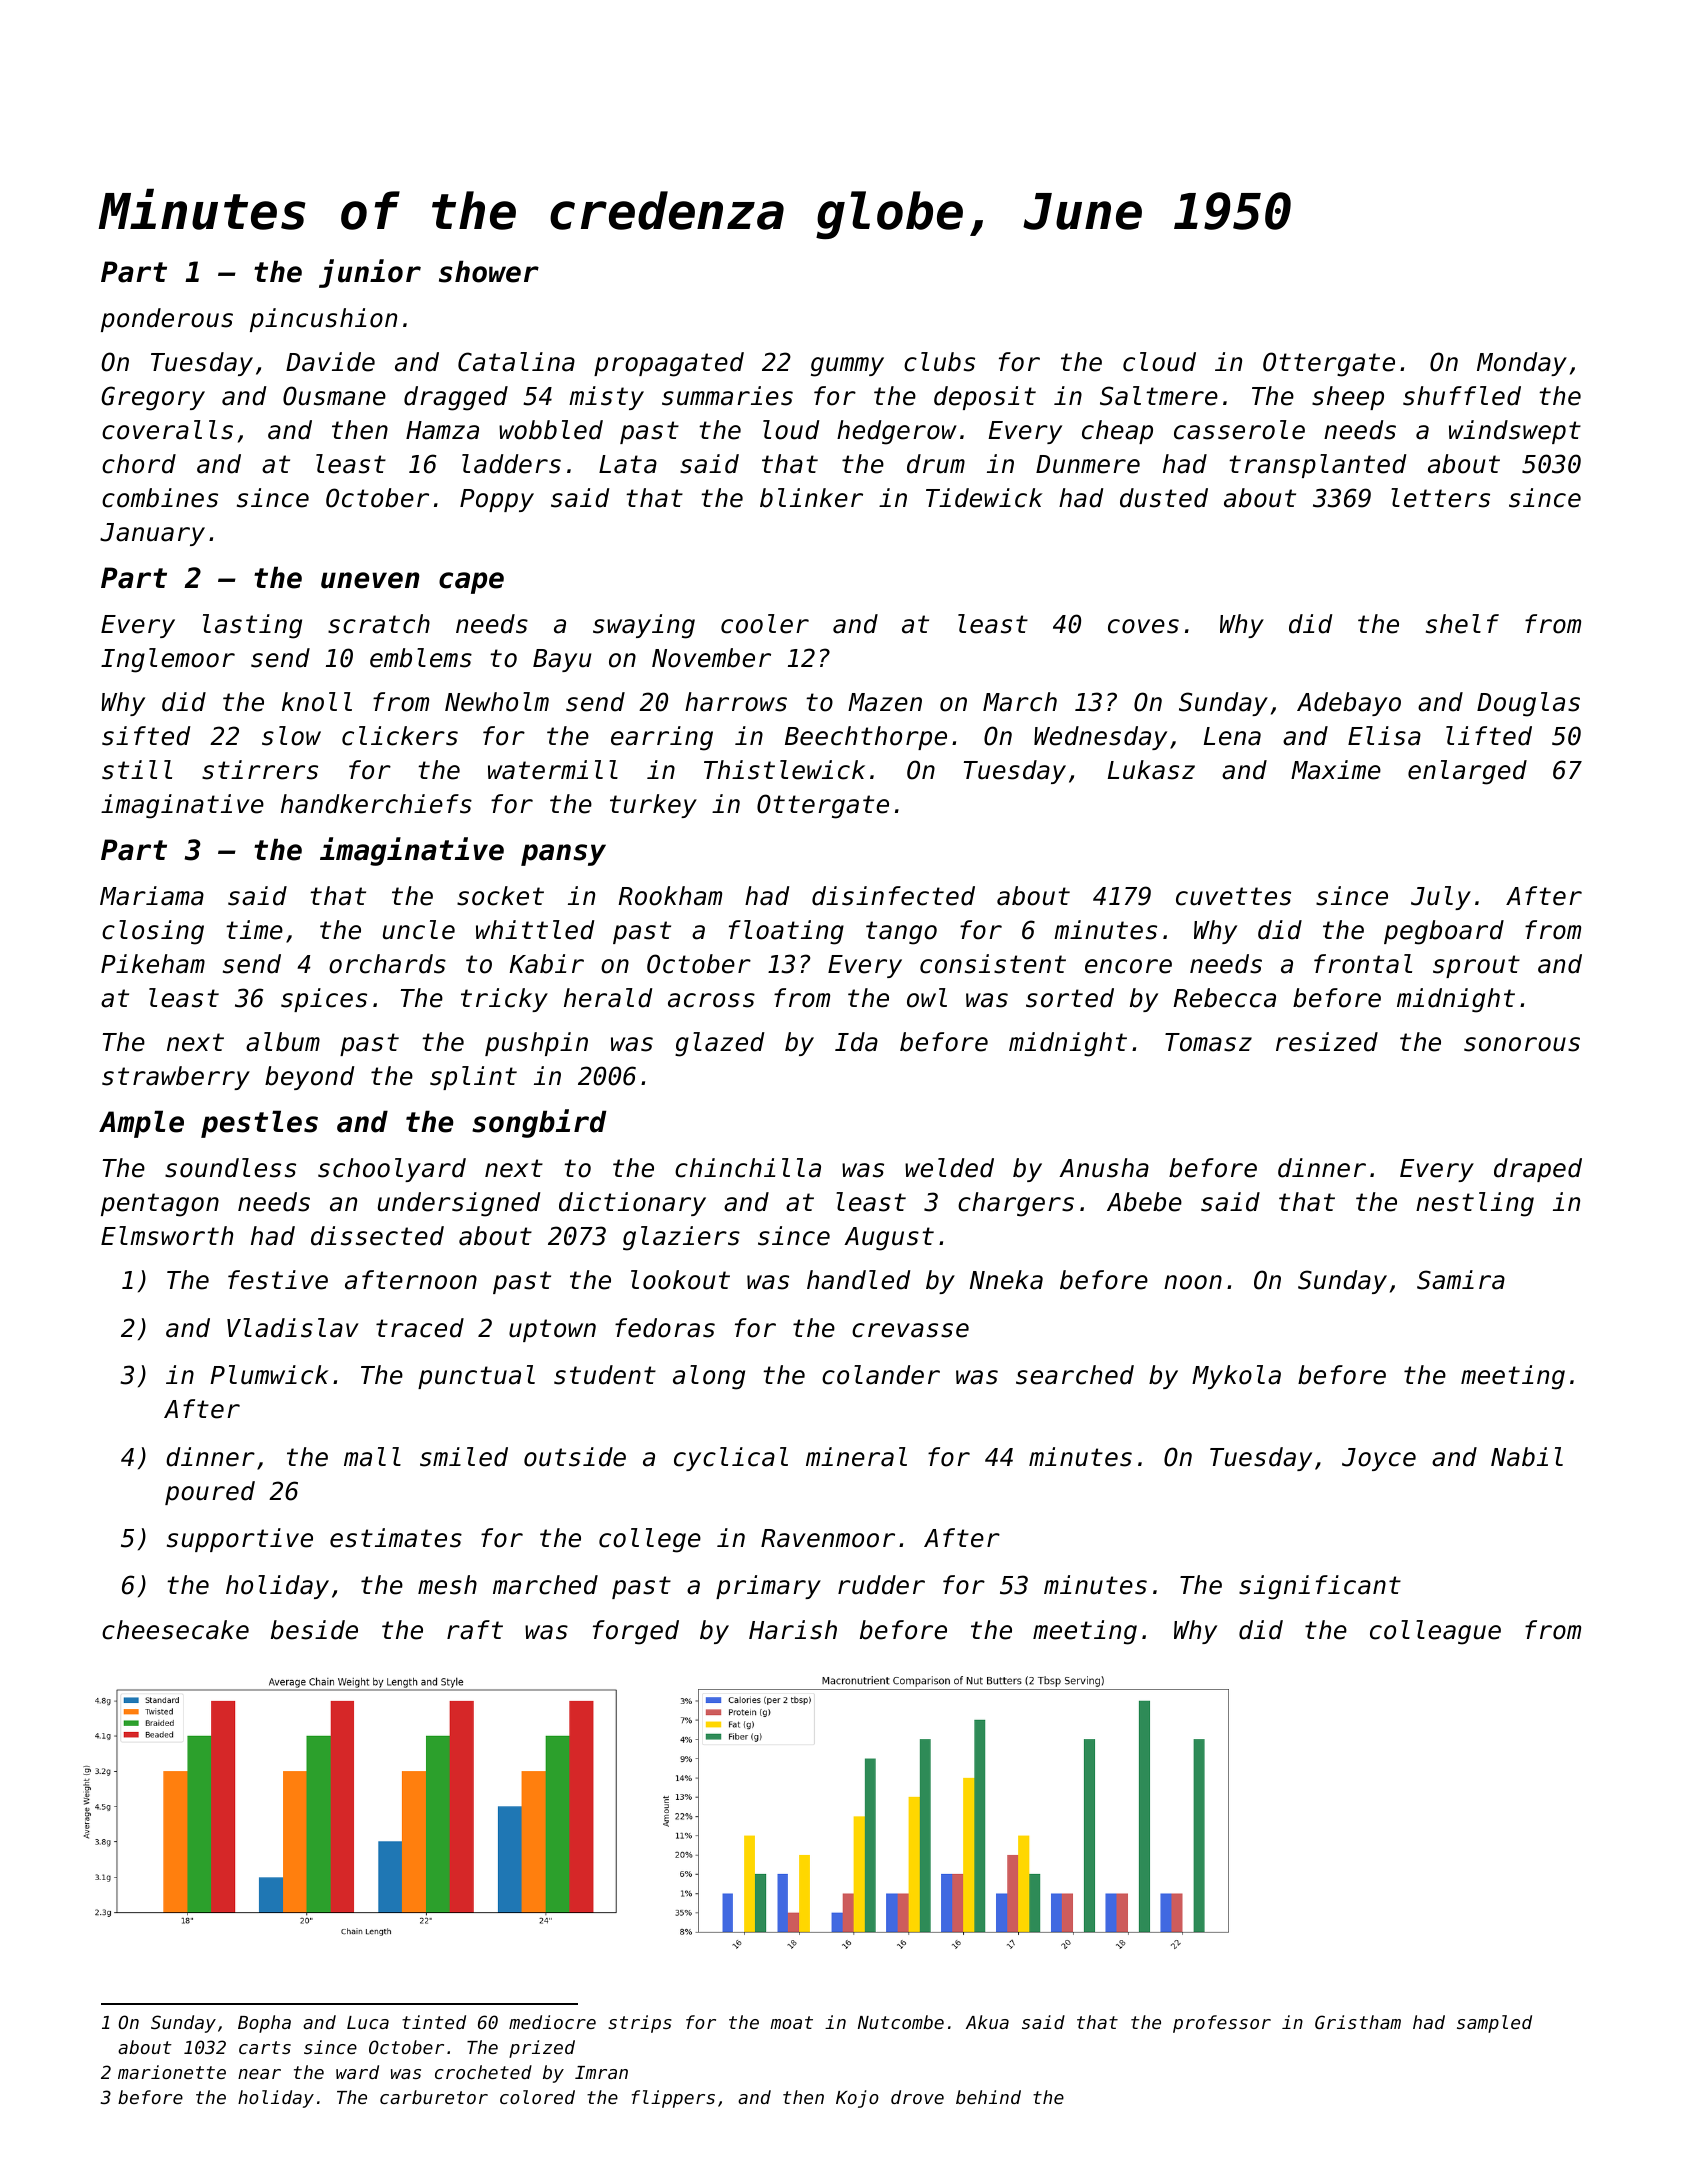 This image has width=1683, height=2178. I want to click on Tidewick, so click(984, 498).
